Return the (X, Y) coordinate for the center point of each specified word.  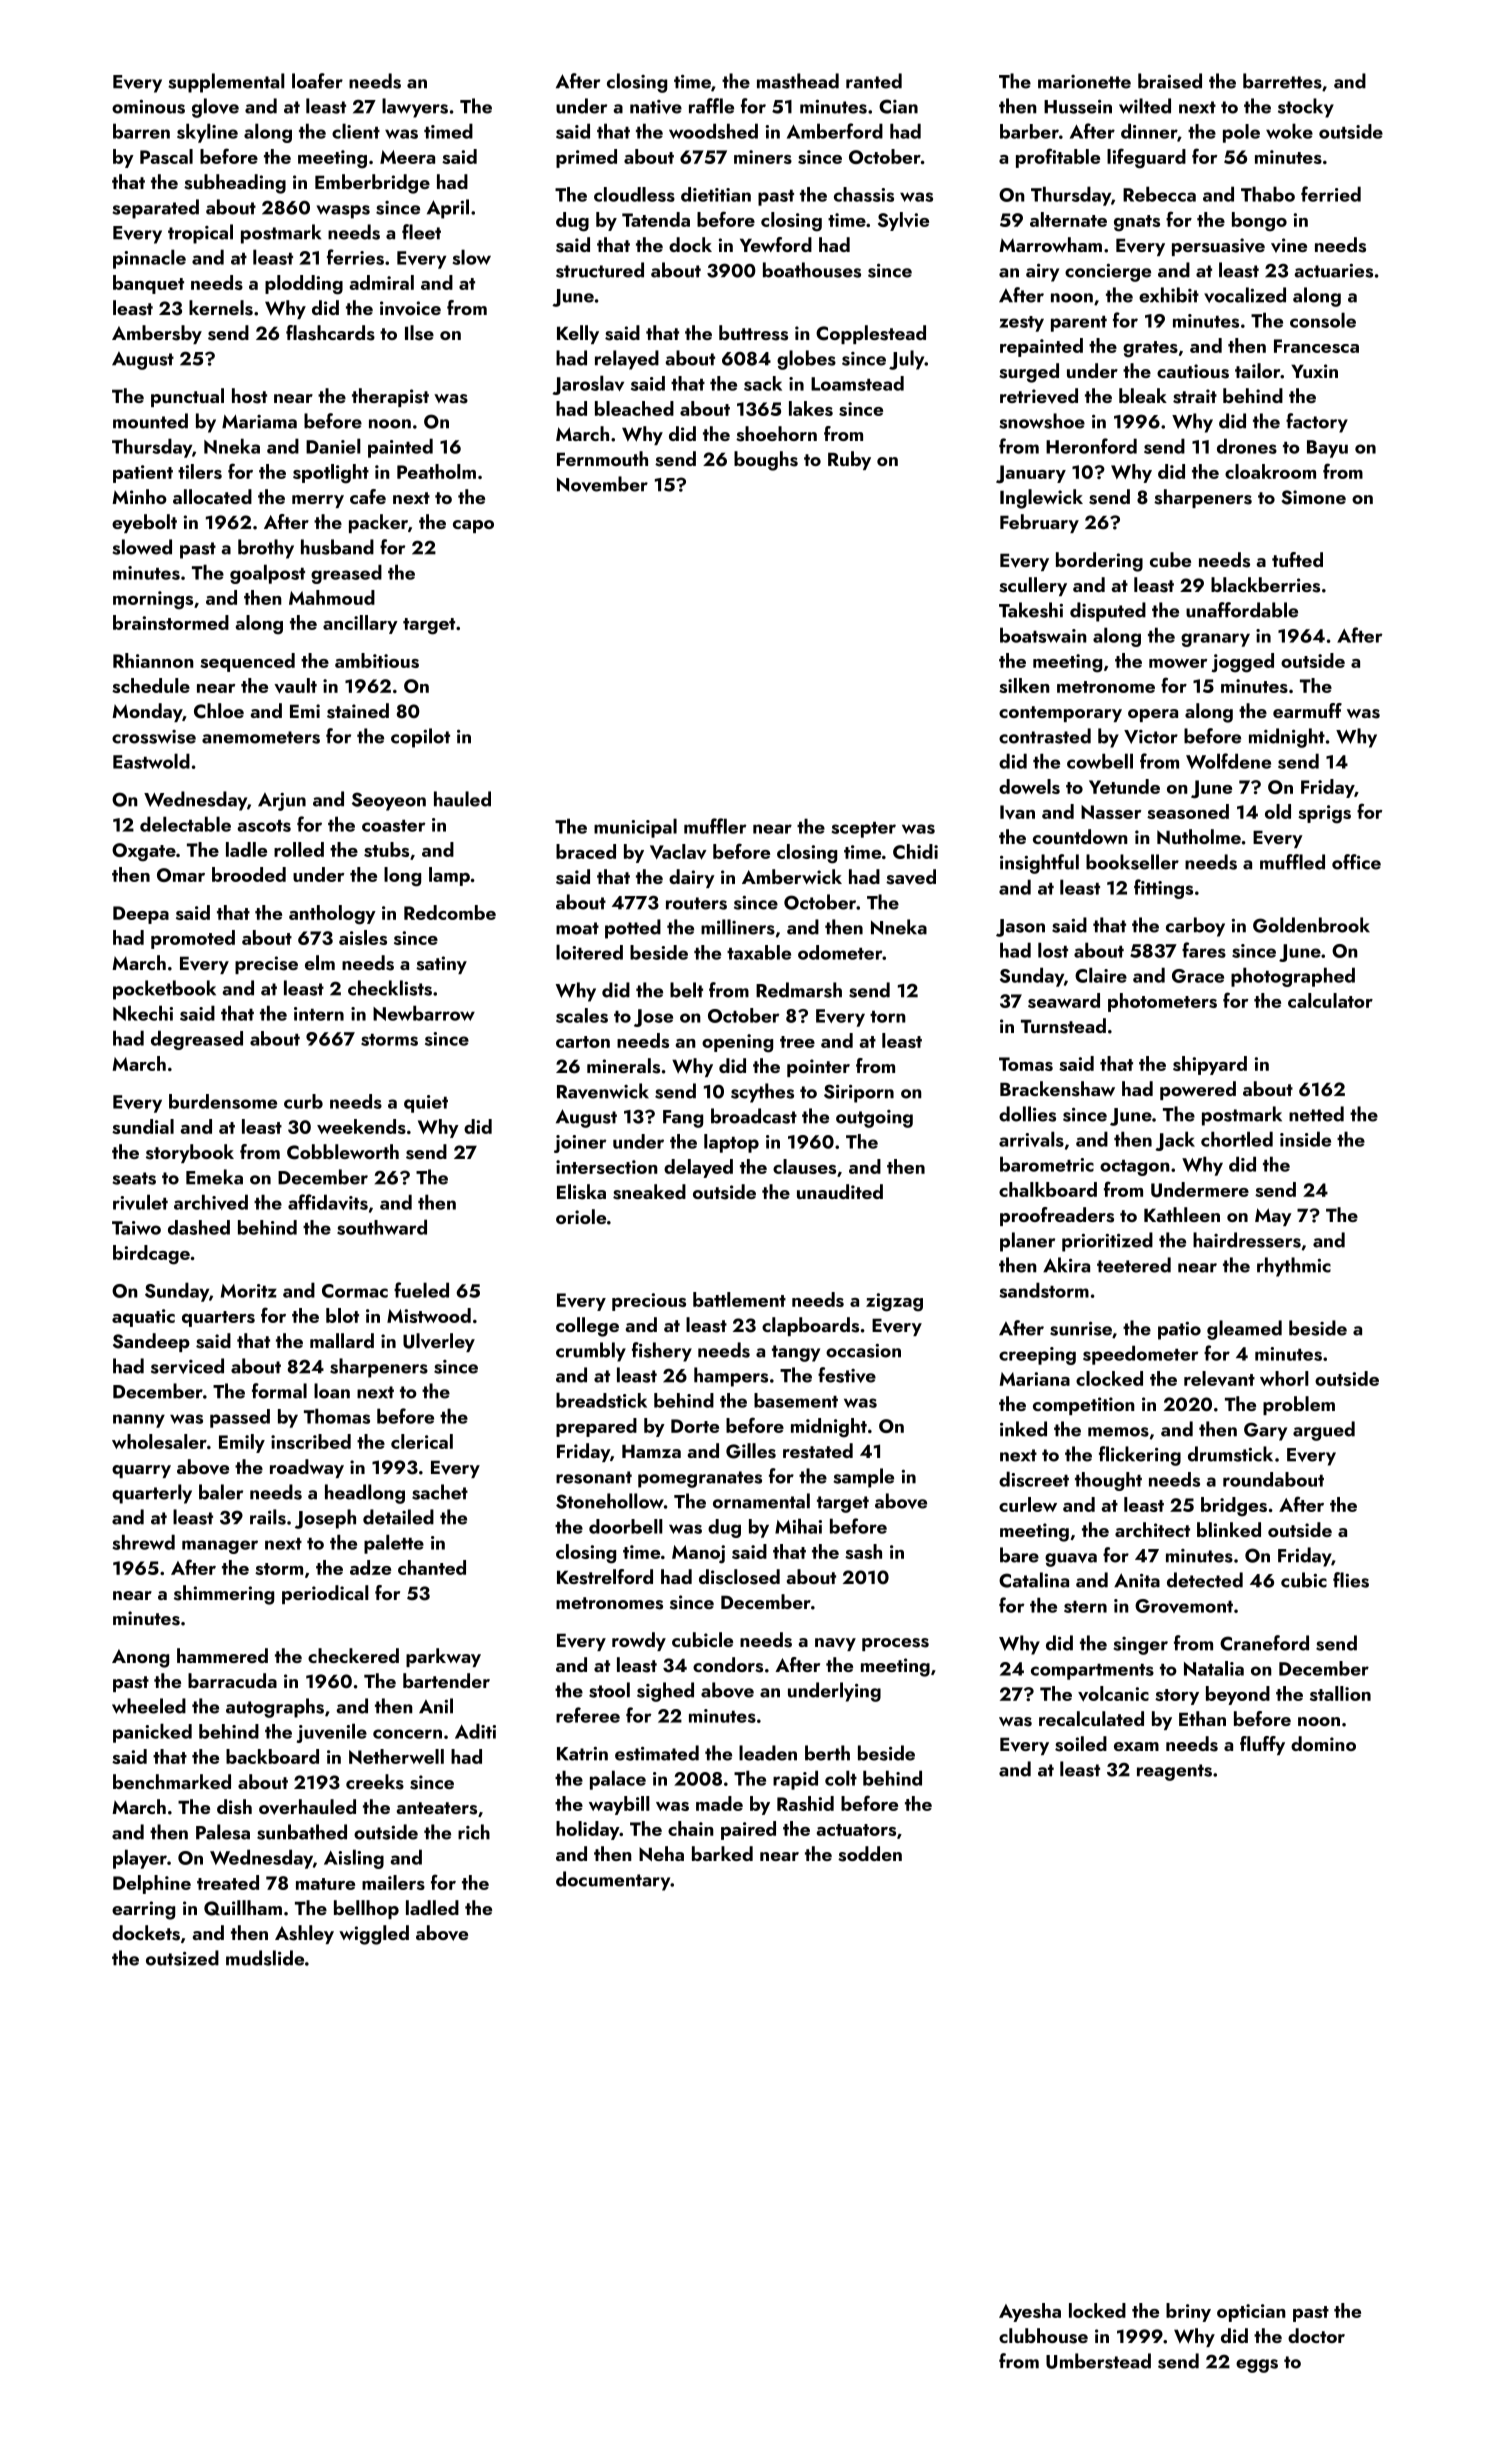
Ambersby (157, 334)
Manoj (698, 1554)
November (602, 484)
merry (318, 501)
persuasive (1218, 247)
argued (1324, 1431)
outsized (182, 1958)
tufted (1297, 559)
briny (1188, 2312)
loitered (589, 952)
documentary (613, 1881)
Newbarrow (424, 1013)
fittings (1163, 889)
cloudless (634, 194)
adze (370, 1567)
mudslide (265, 1958)
